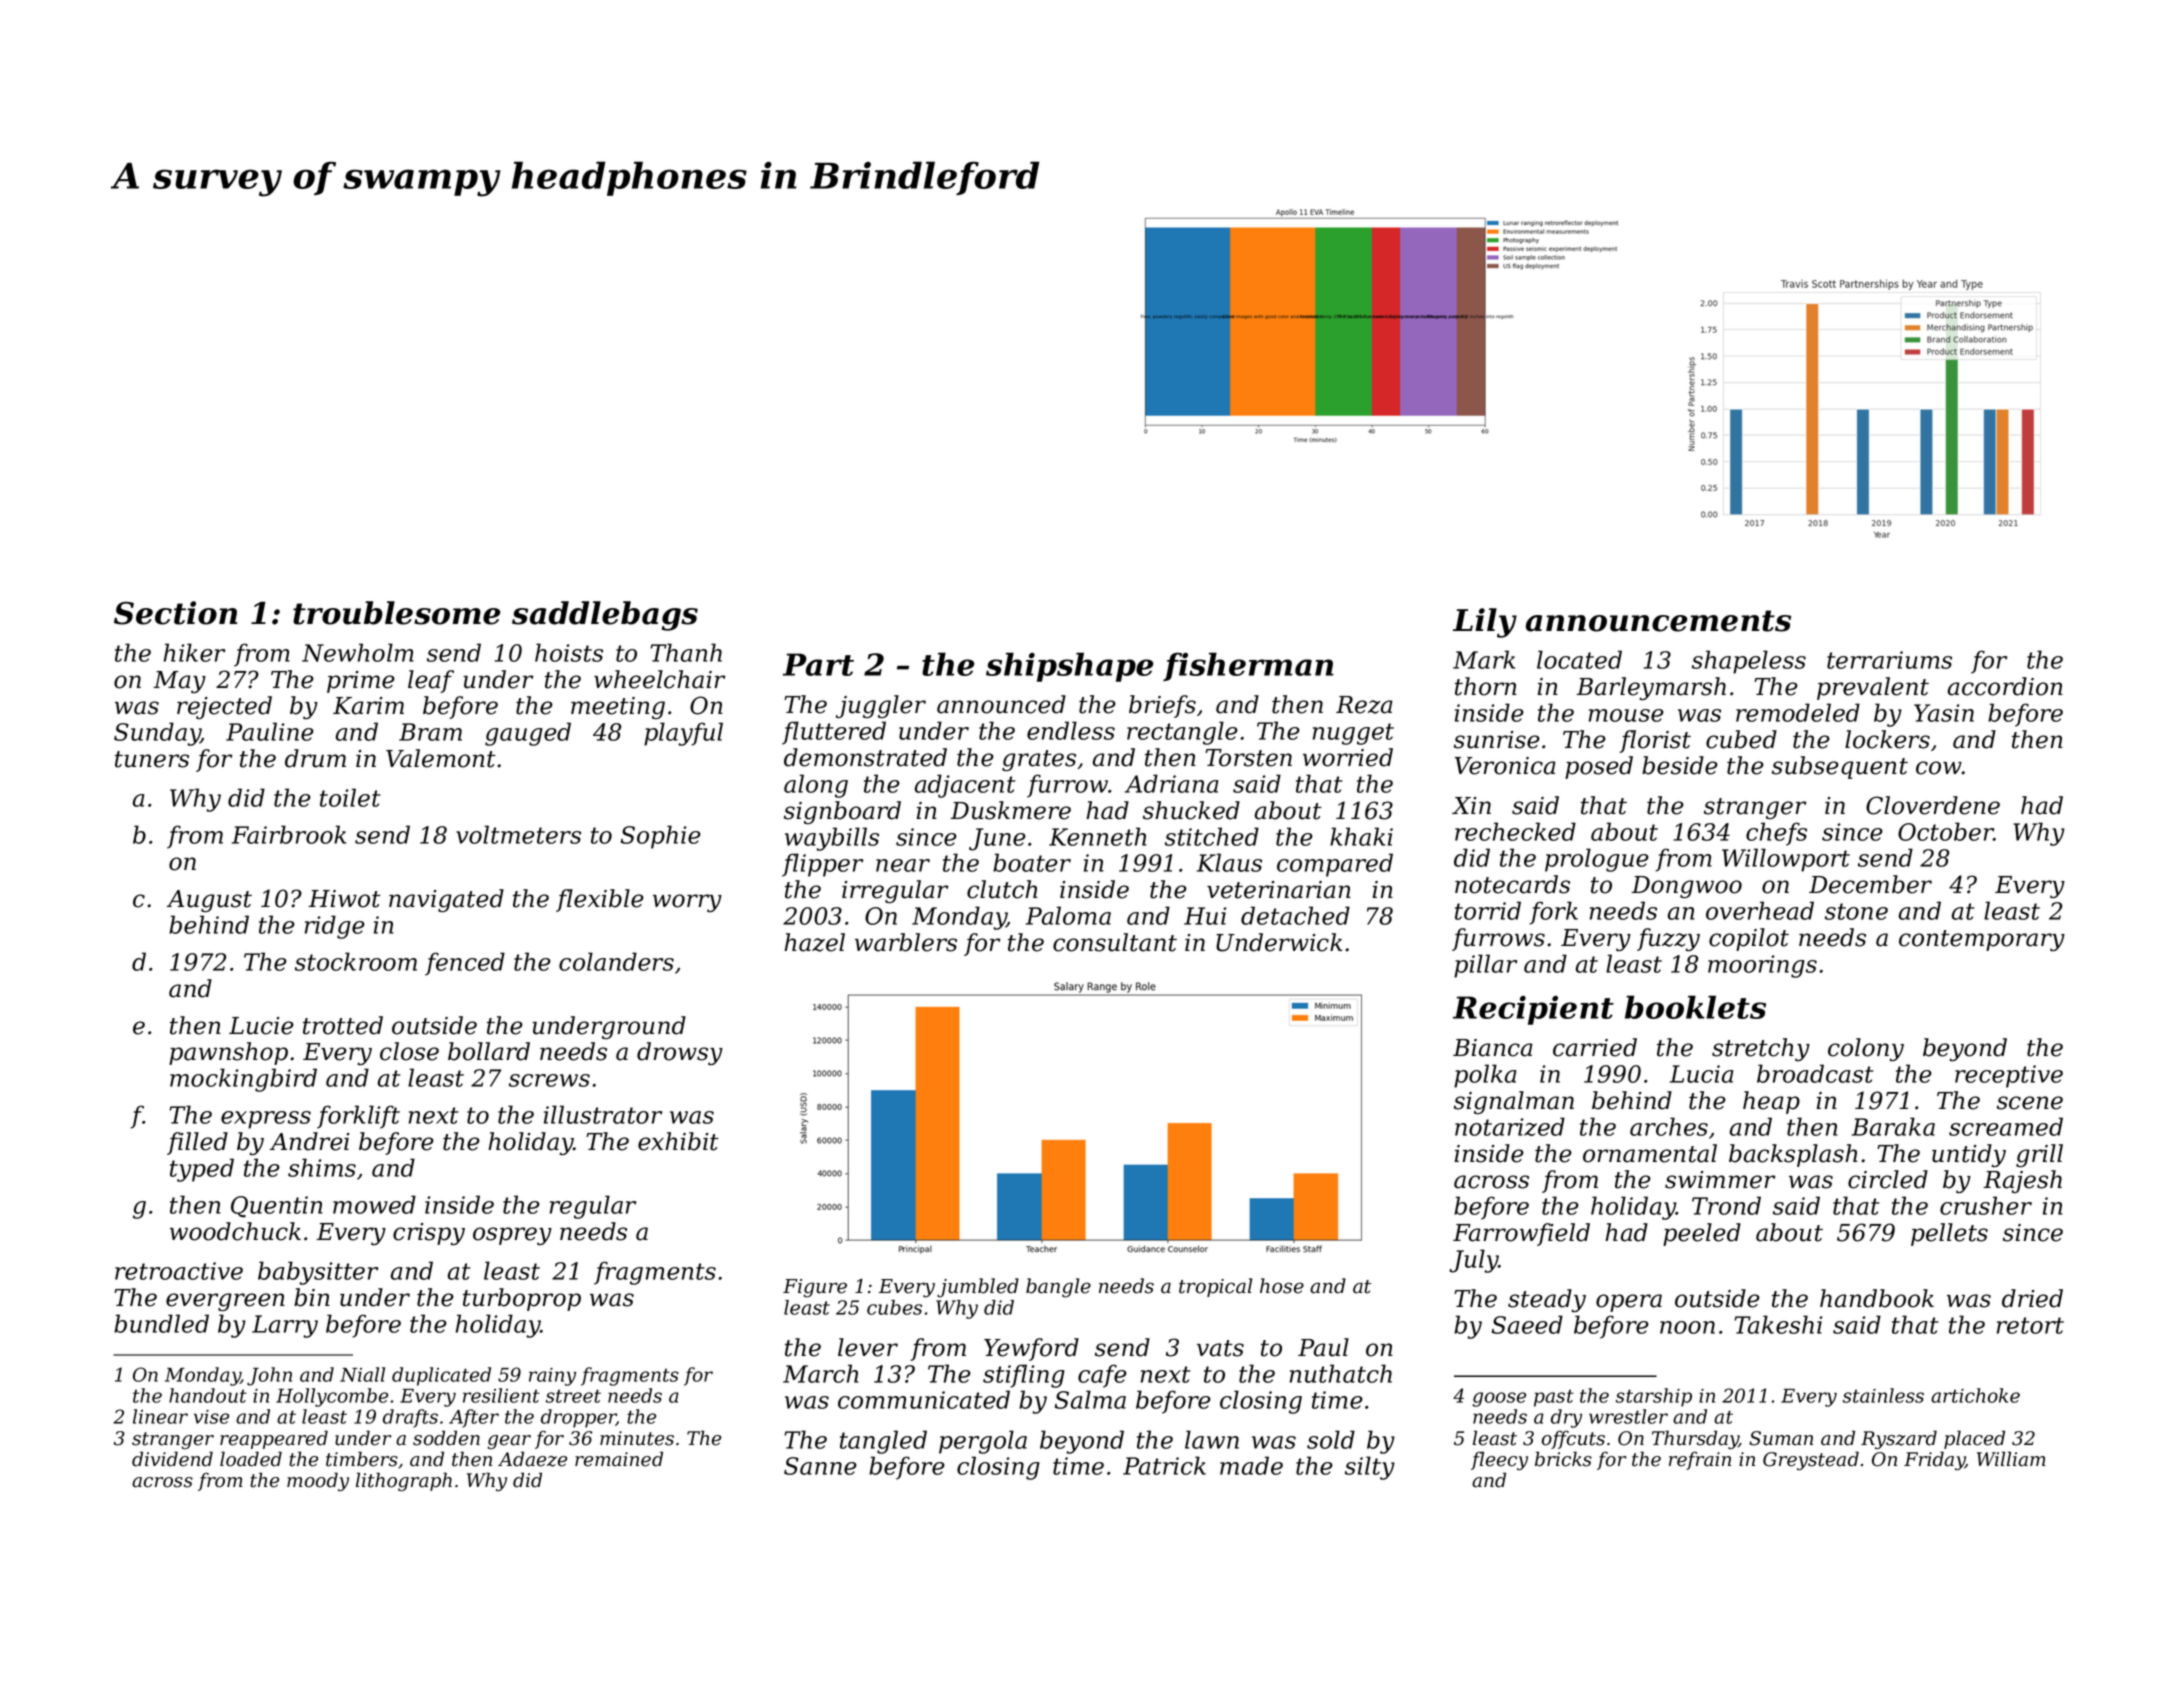 The height and width of the page is (1683, 2178). I want to click on refrain, so click(1700, 1460).
